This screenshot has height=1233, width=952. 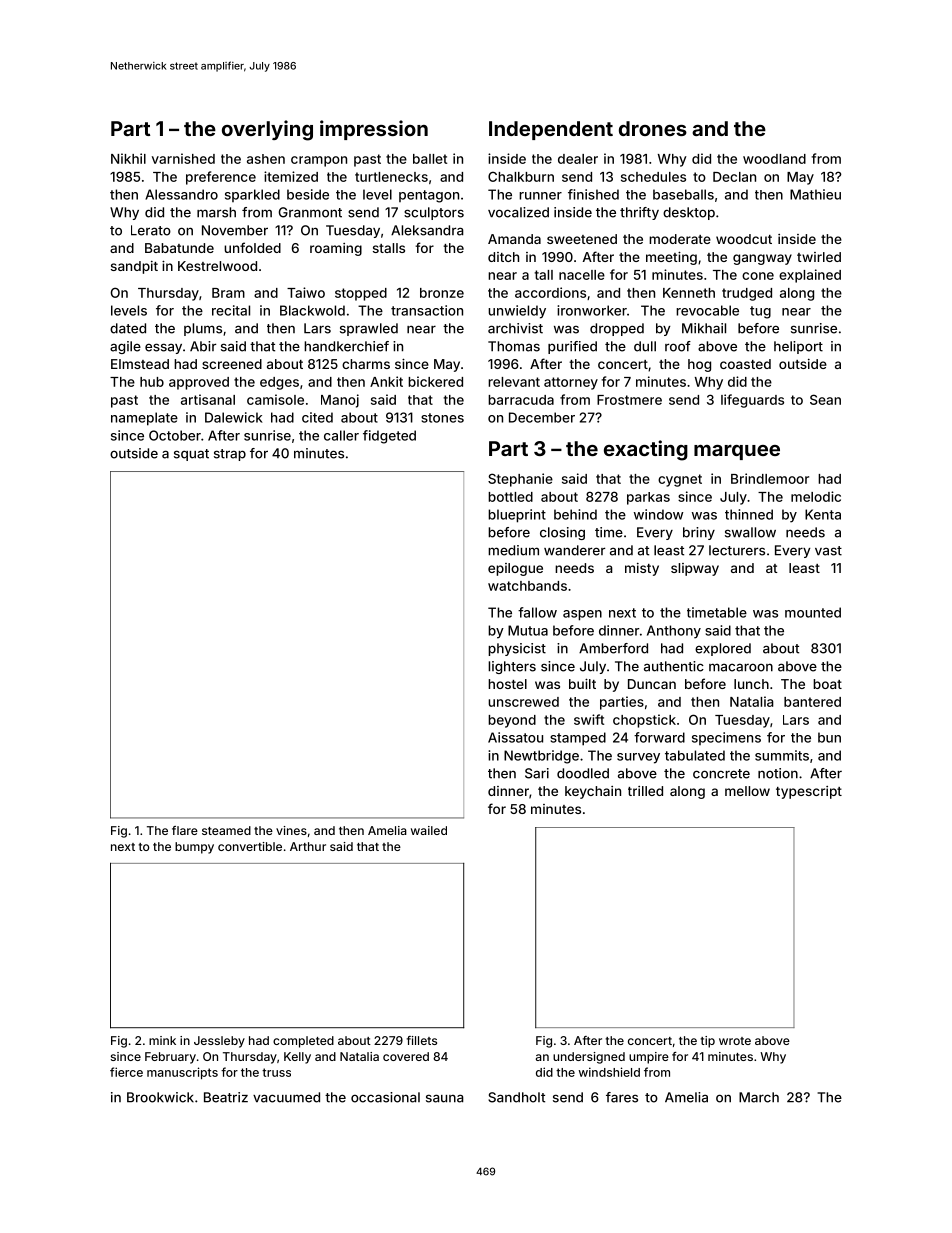 I want to click on fidgeted, so click(x=389, y=437).
